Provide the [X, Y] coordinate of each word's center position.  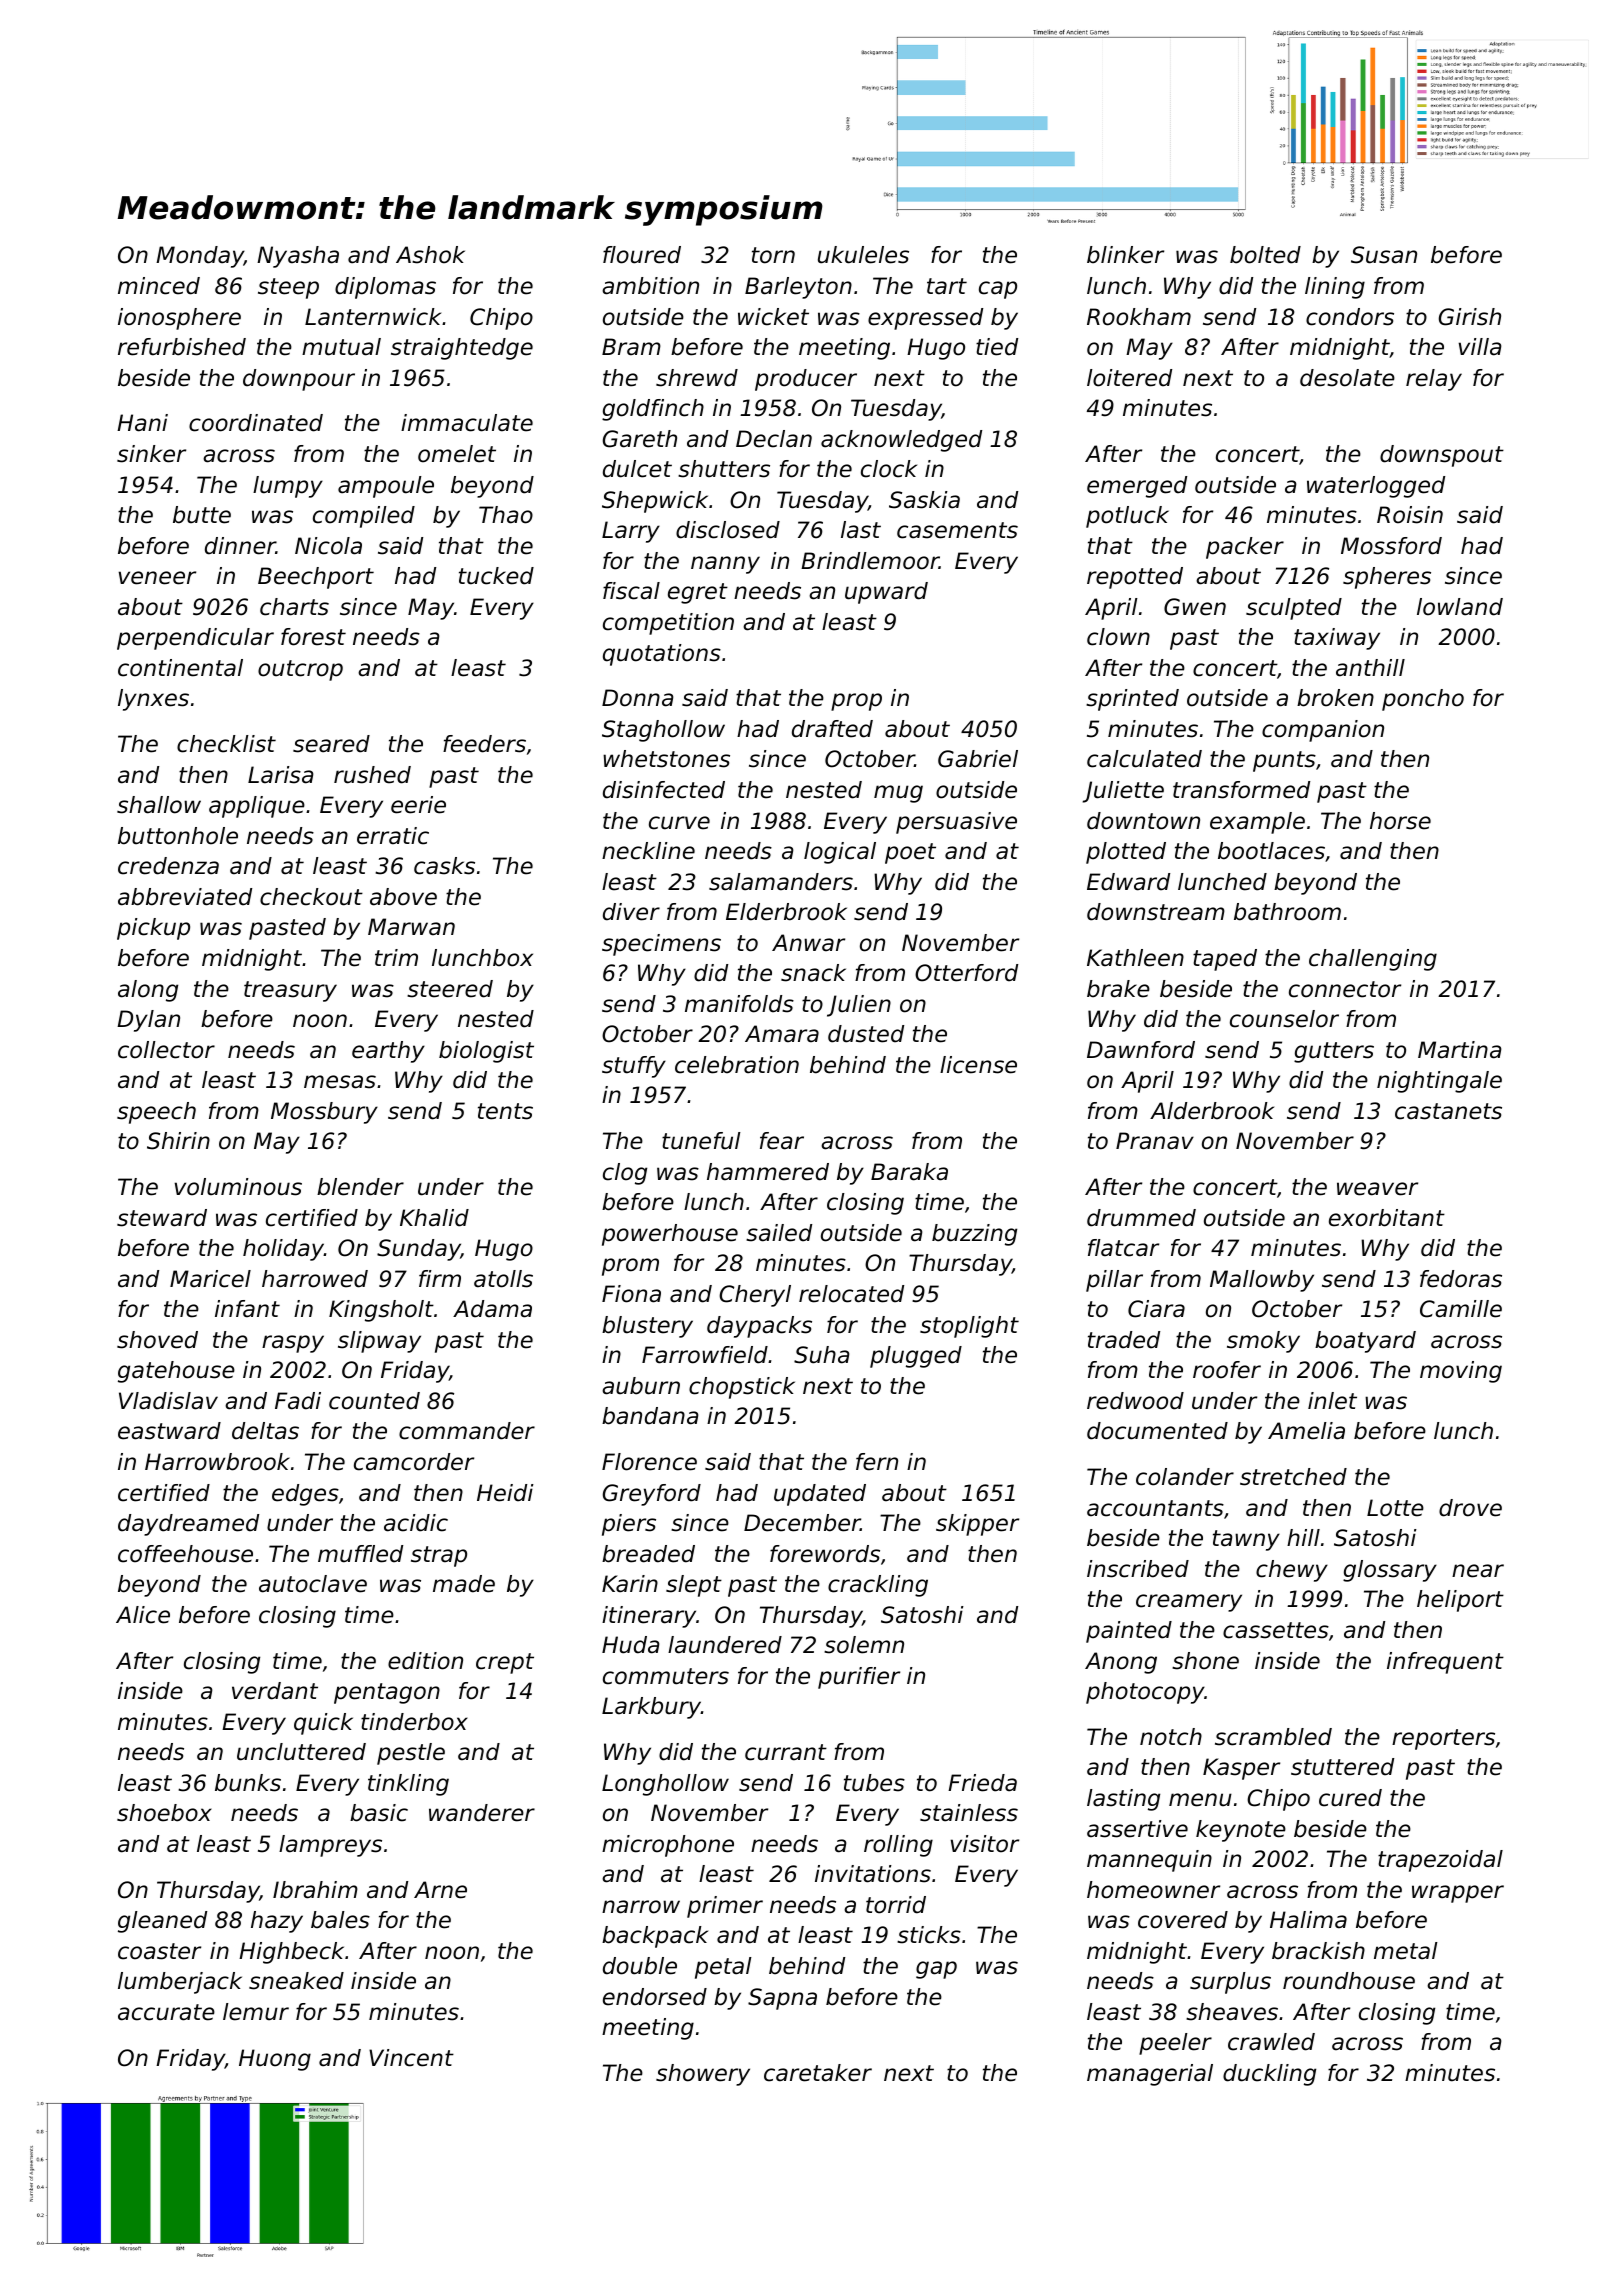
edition [425, 1661]
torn [773, 255]
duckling [1269, 2075]
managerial [1150, 2075]
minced [159, 286]
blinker [1125, 255]
